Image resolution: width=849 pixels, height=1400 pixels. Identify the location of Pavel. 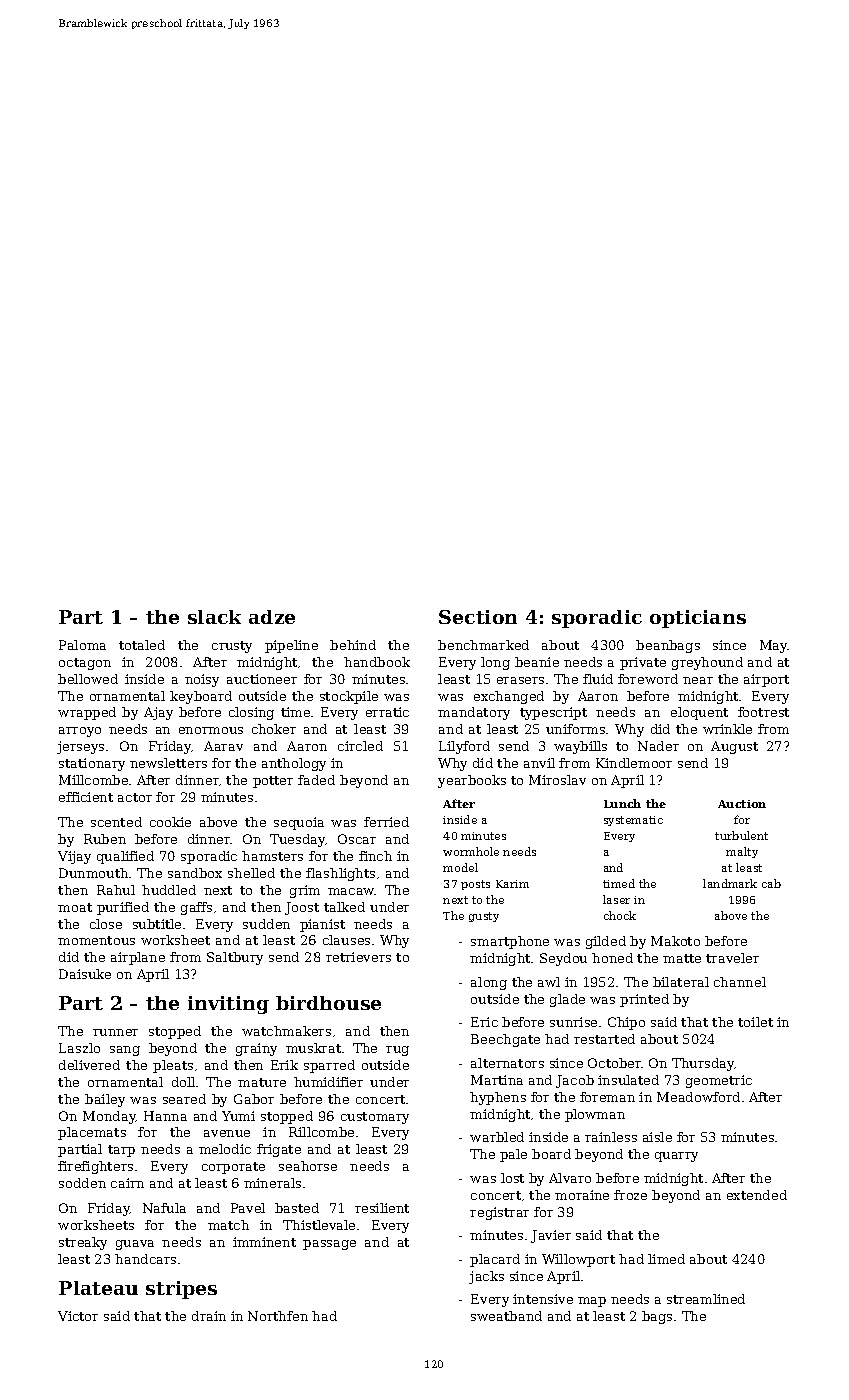
(248, 1208).
